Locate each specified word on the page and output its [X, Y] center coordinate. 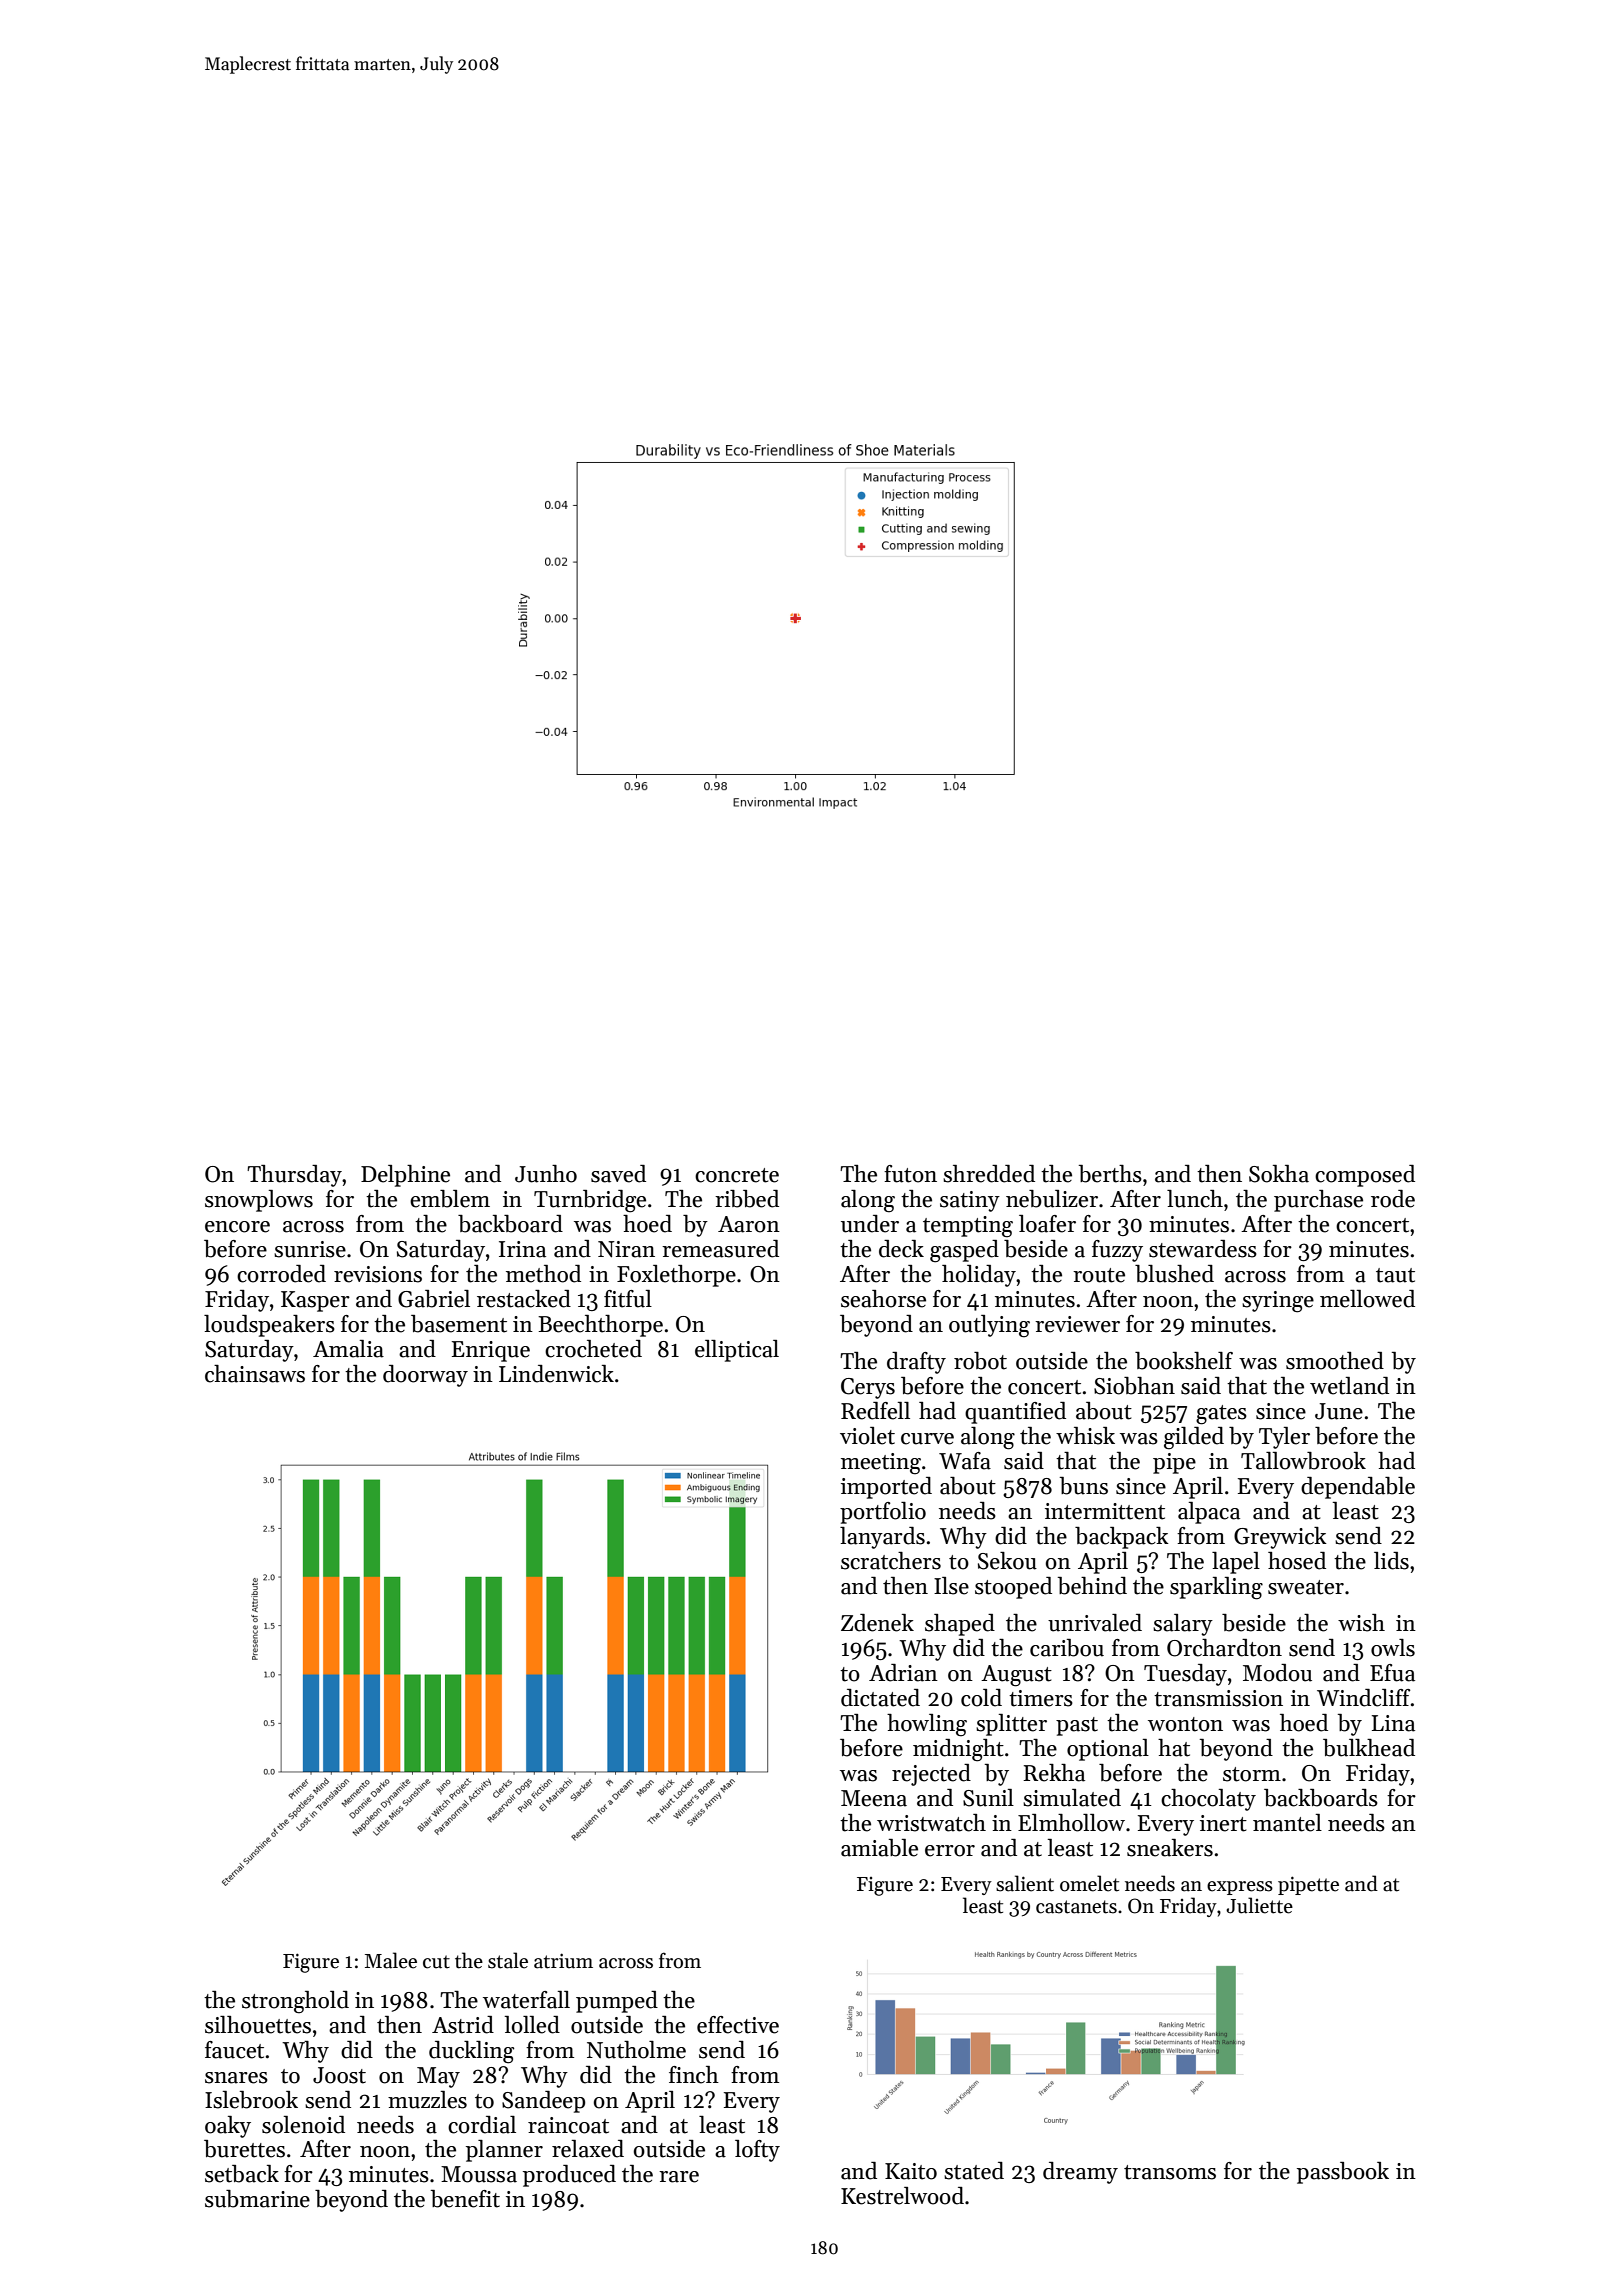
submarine [257, 2199]
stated [974, 2171]
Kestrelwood [902, 2196]
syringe [1278, 1302]
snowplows [259, 1201]
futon [910, 1174]
